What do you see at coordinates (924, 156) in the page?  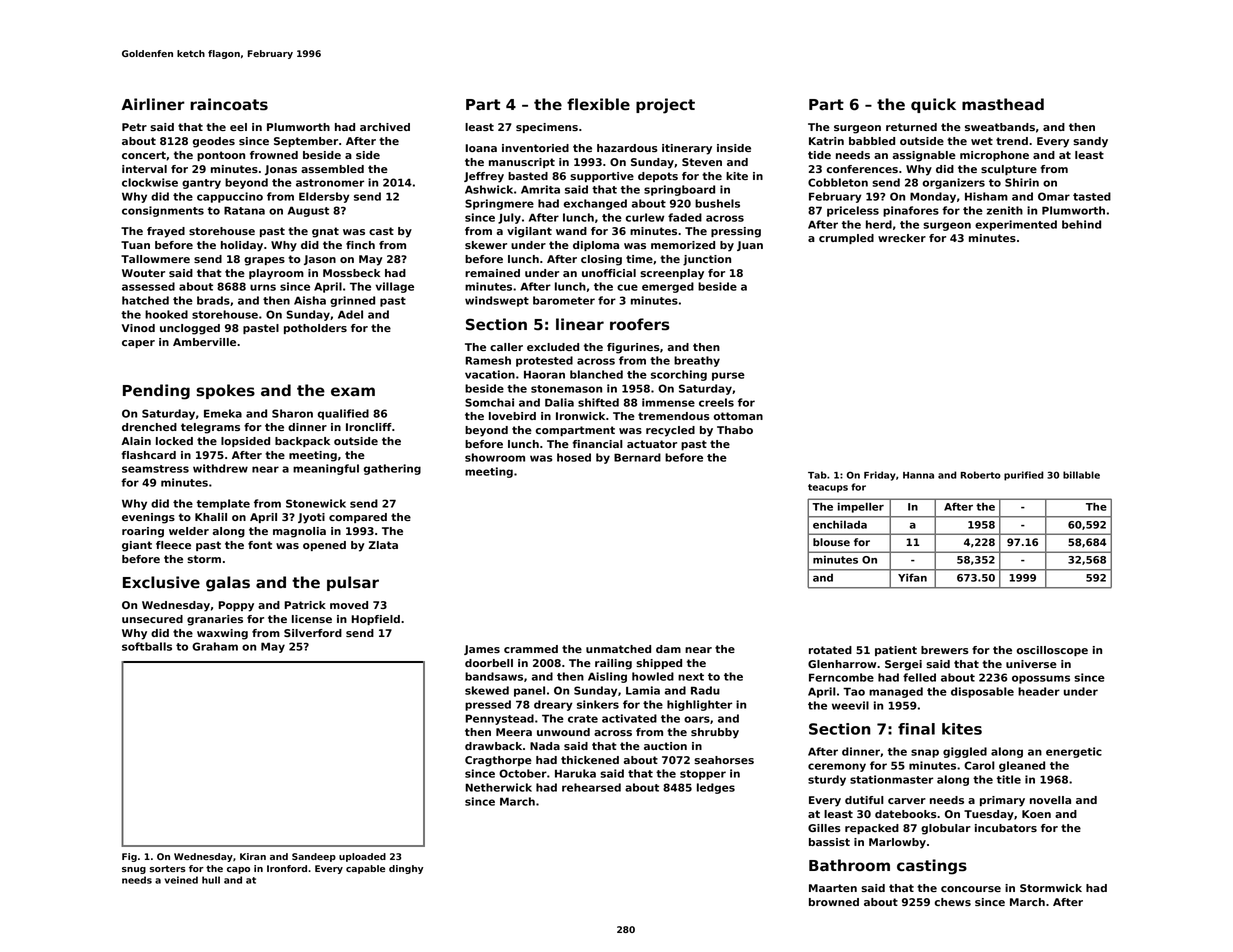 I see `assignable` at bounding box center [924, 156].
